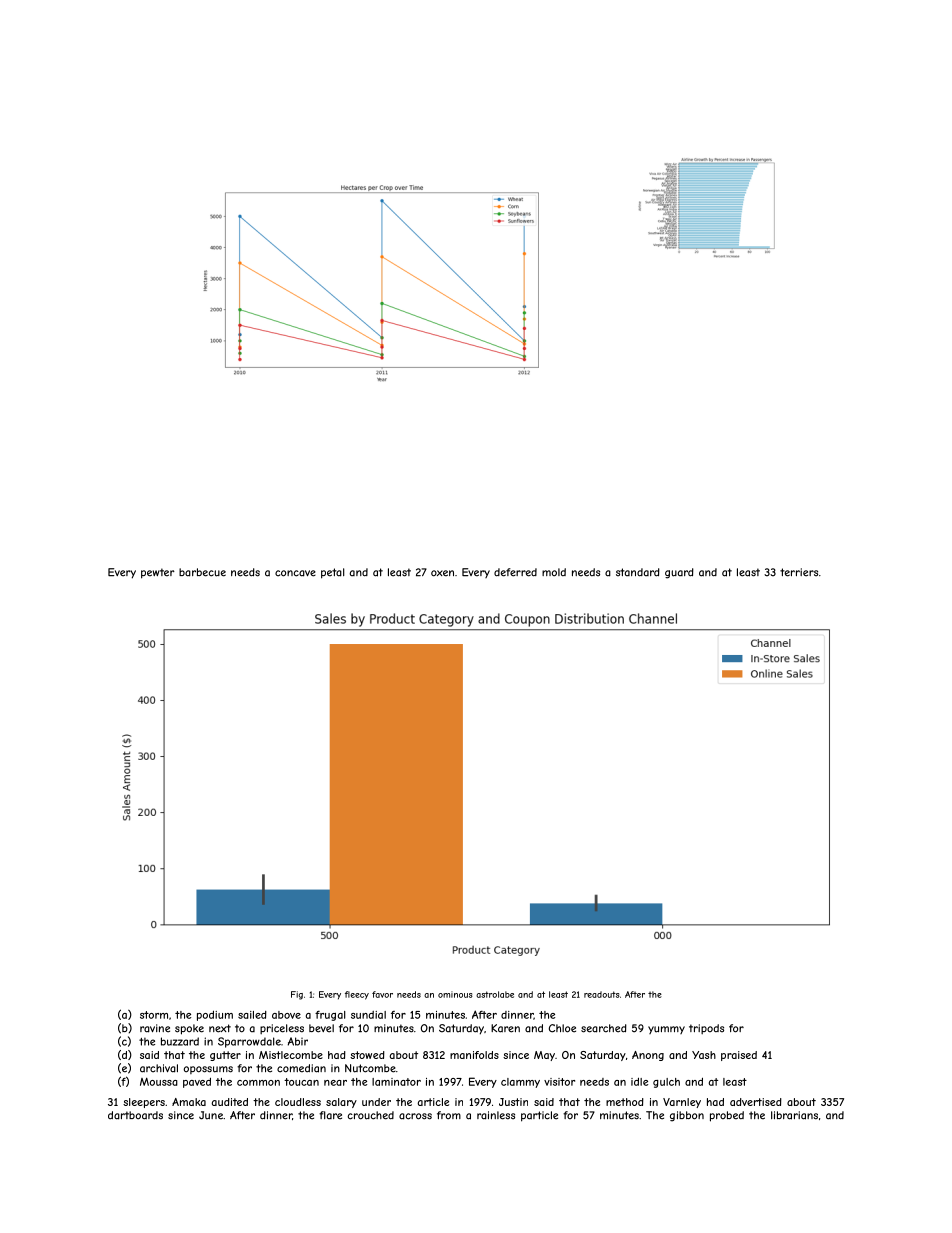 This screenshot has height=1233, width=952. What do you see at coordinates (135, 1115) in the screenshot?
I see `dartboards` at bounding box center [135, 1115].
